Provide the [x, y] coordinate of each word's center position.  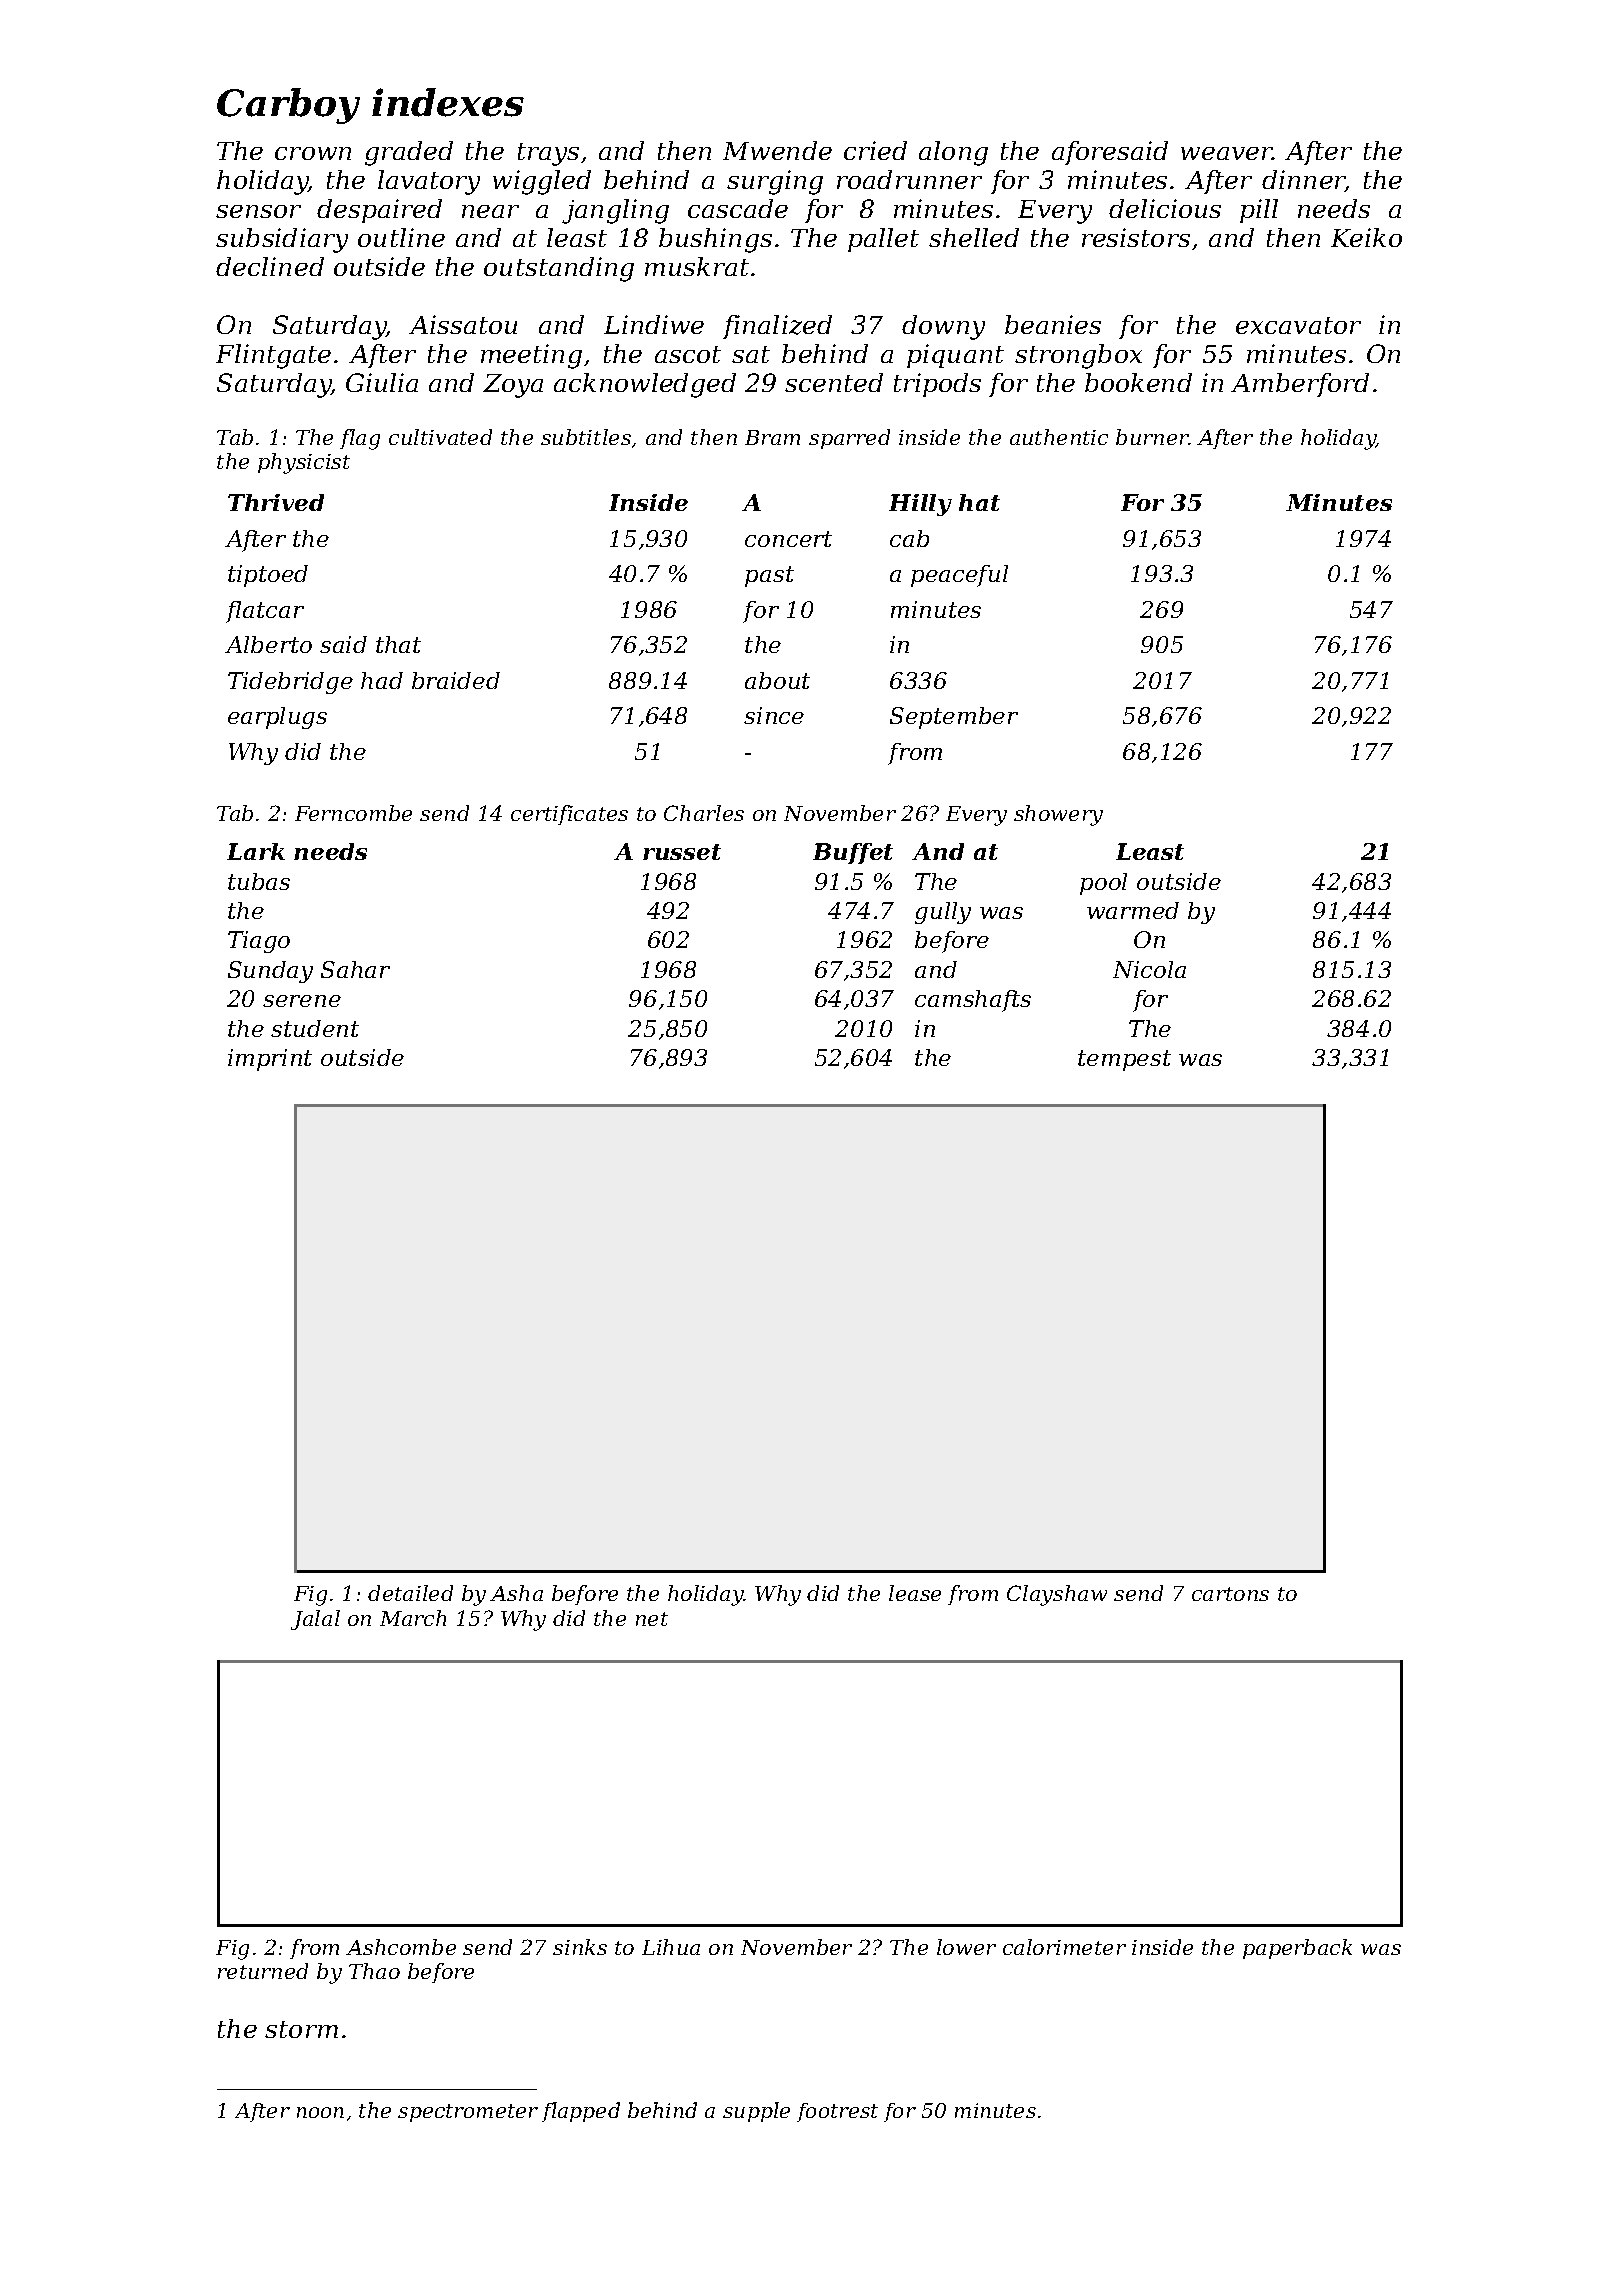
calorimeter [1064, 1947]
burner [1152, 437]
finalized [777, 327]
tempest [1124, 1060]
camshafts [973, 1001]
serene [302, 1001]
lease [915, 1593]
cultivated [440, 437]
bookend [1138, 382]
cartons [1230, 1594]
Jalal [315, 1620]
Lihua [671, 1947]
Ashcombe [401, 1947]
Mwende [777, 150]
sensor [258, 211]
